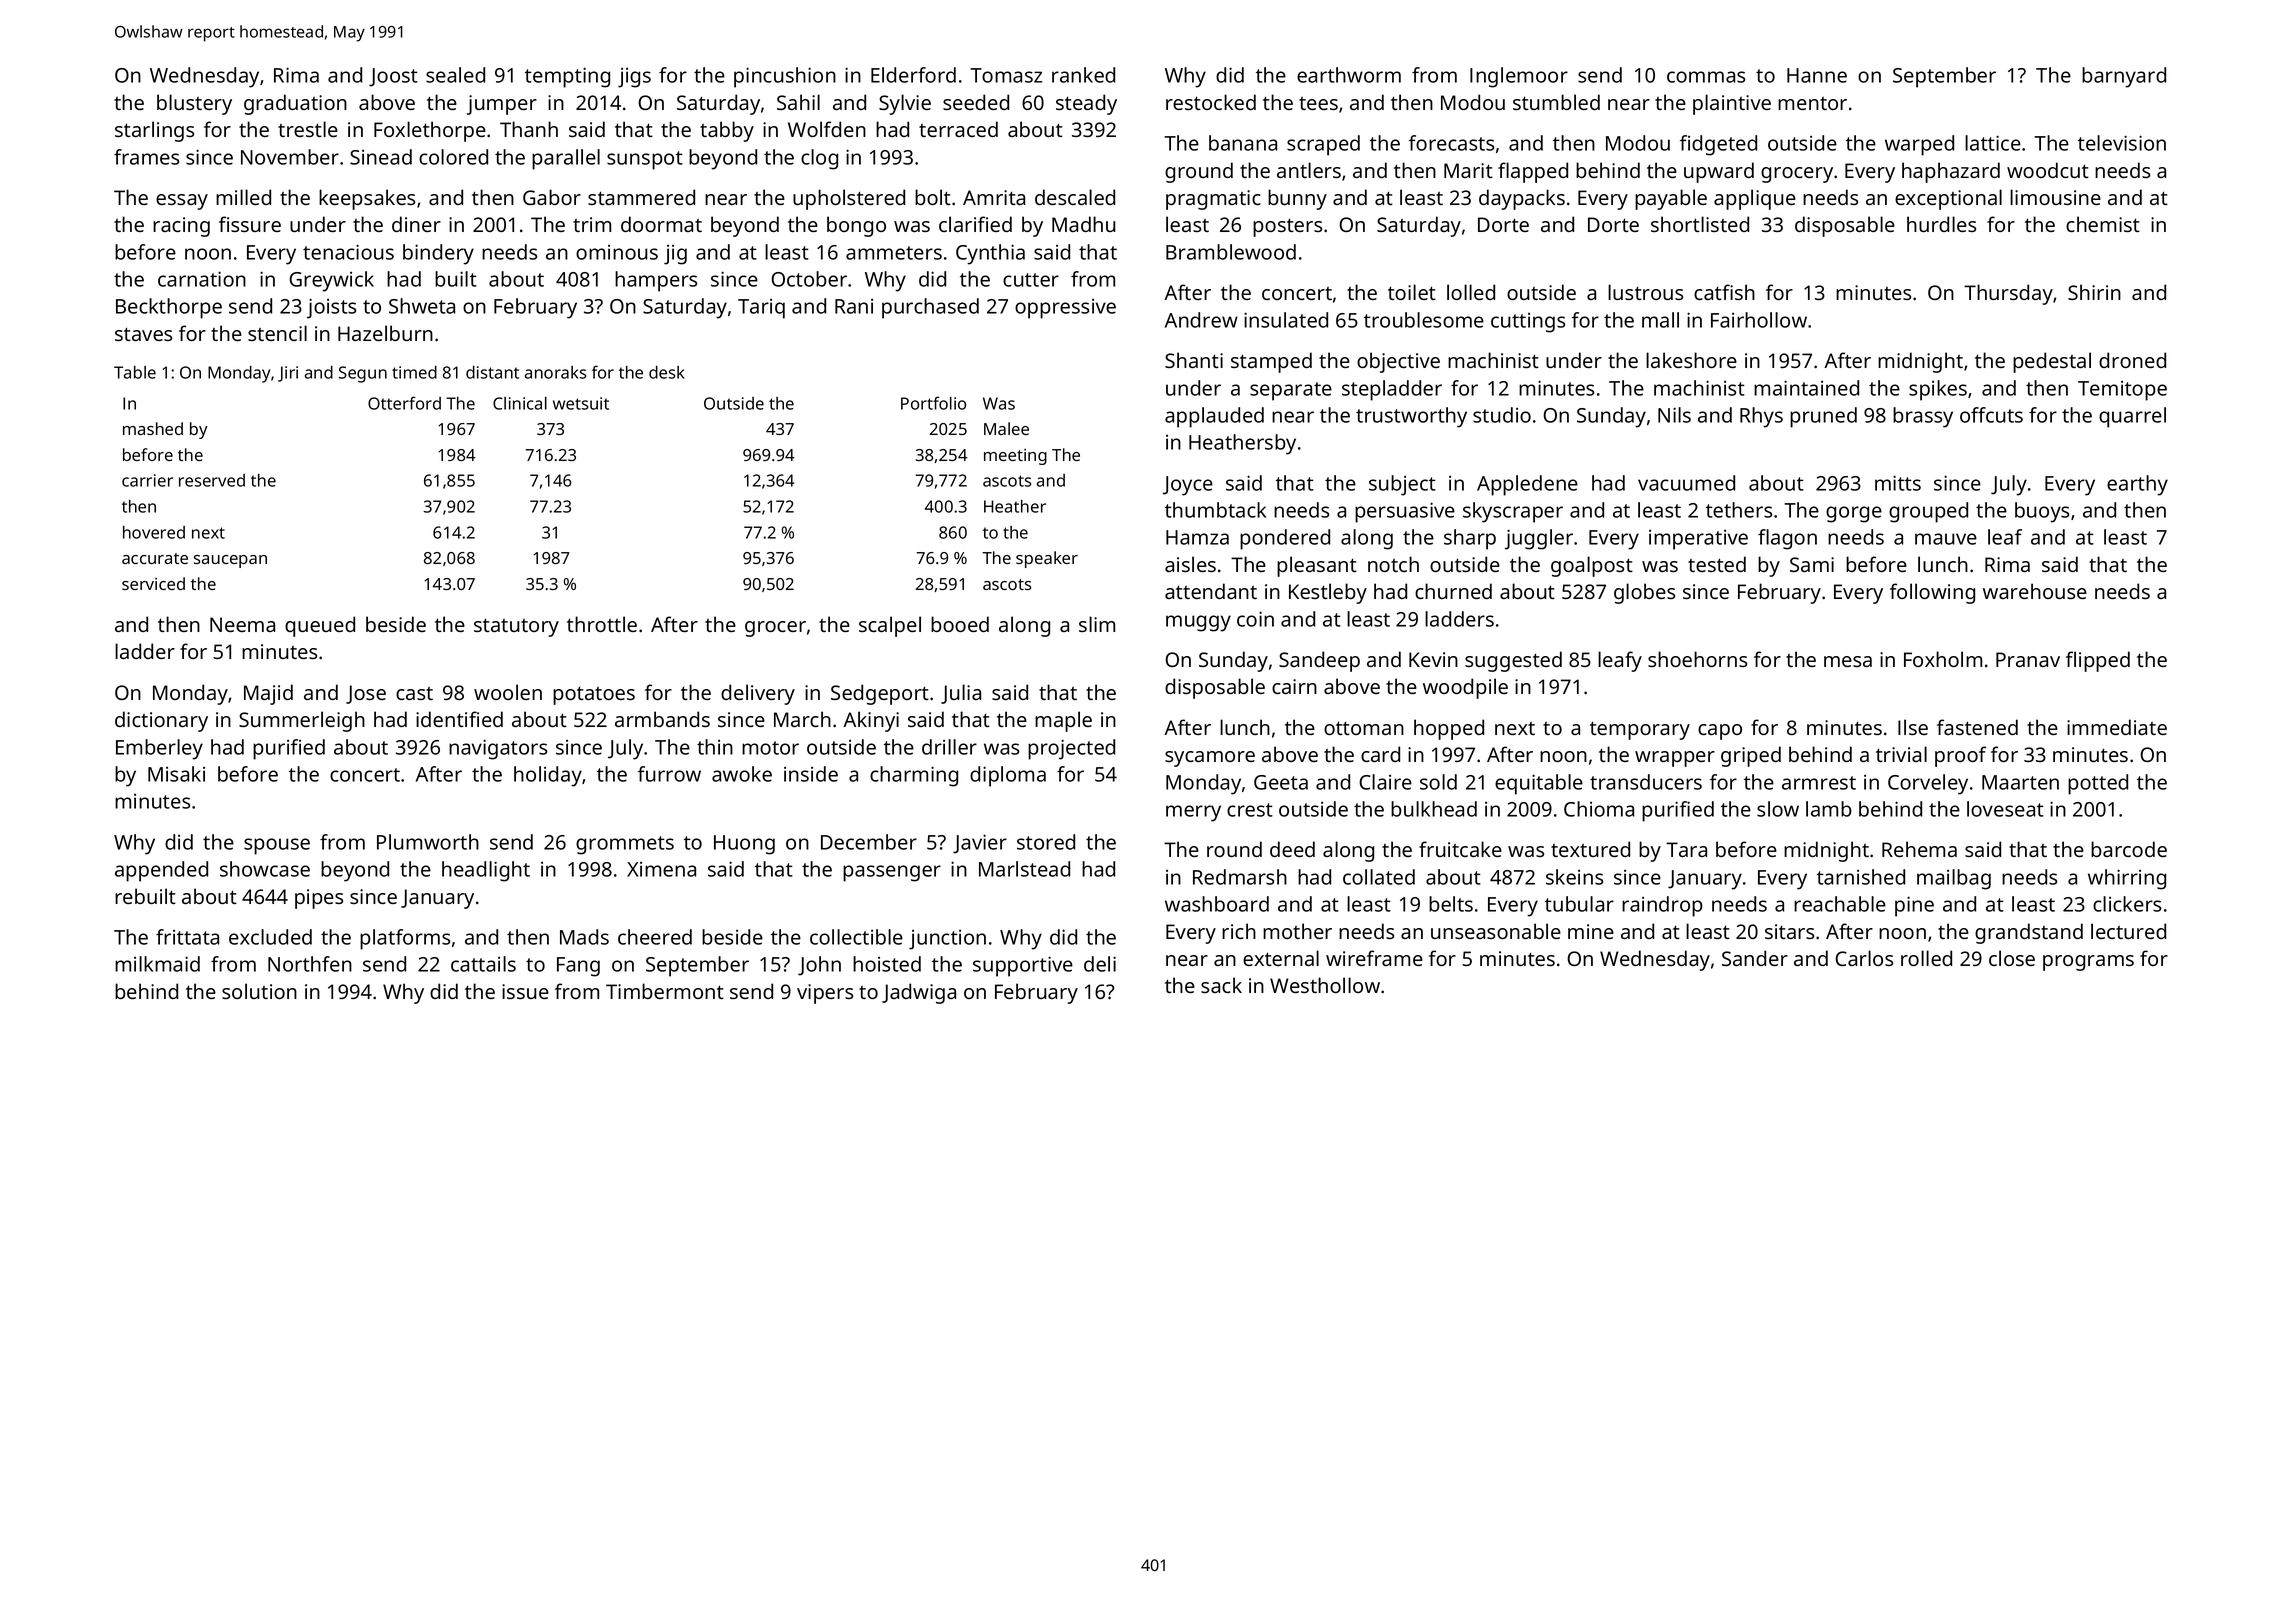 The width and height of the document is (2282, 1614). Describe the element at coordinates (662, 719) in the document. I see `armbands` at that location.
